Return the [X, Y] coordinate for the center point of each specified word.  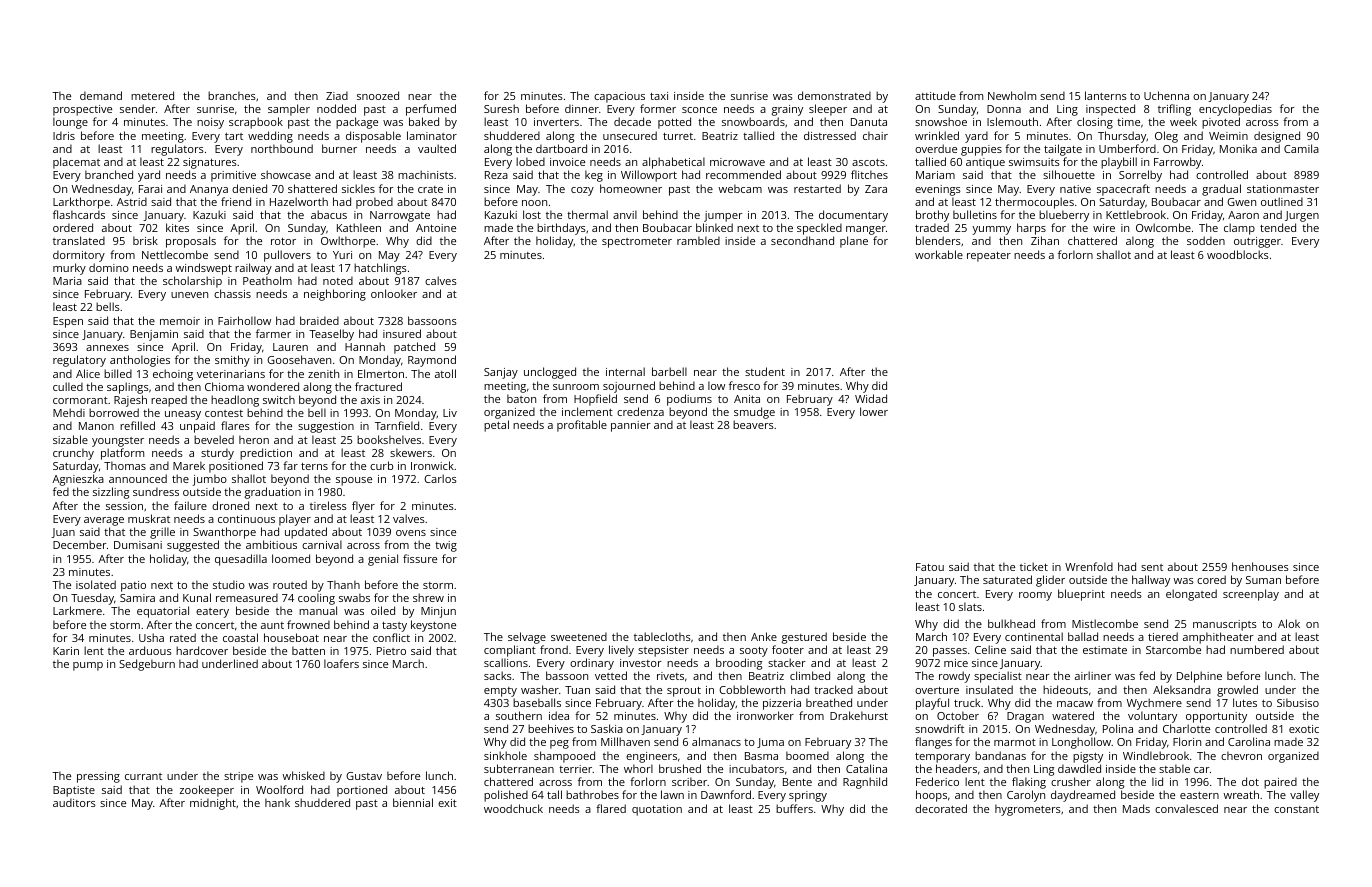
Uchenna [1166, 95]
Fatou [930, 567]
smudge [754, 413]
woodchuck [513, 808]
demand [101, 95]
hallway [1151, 581]
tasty [394, 627]
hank [277, 802]
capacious [619, 97]
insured [402, 333]
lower [874, 411]
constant [1296, 809]
